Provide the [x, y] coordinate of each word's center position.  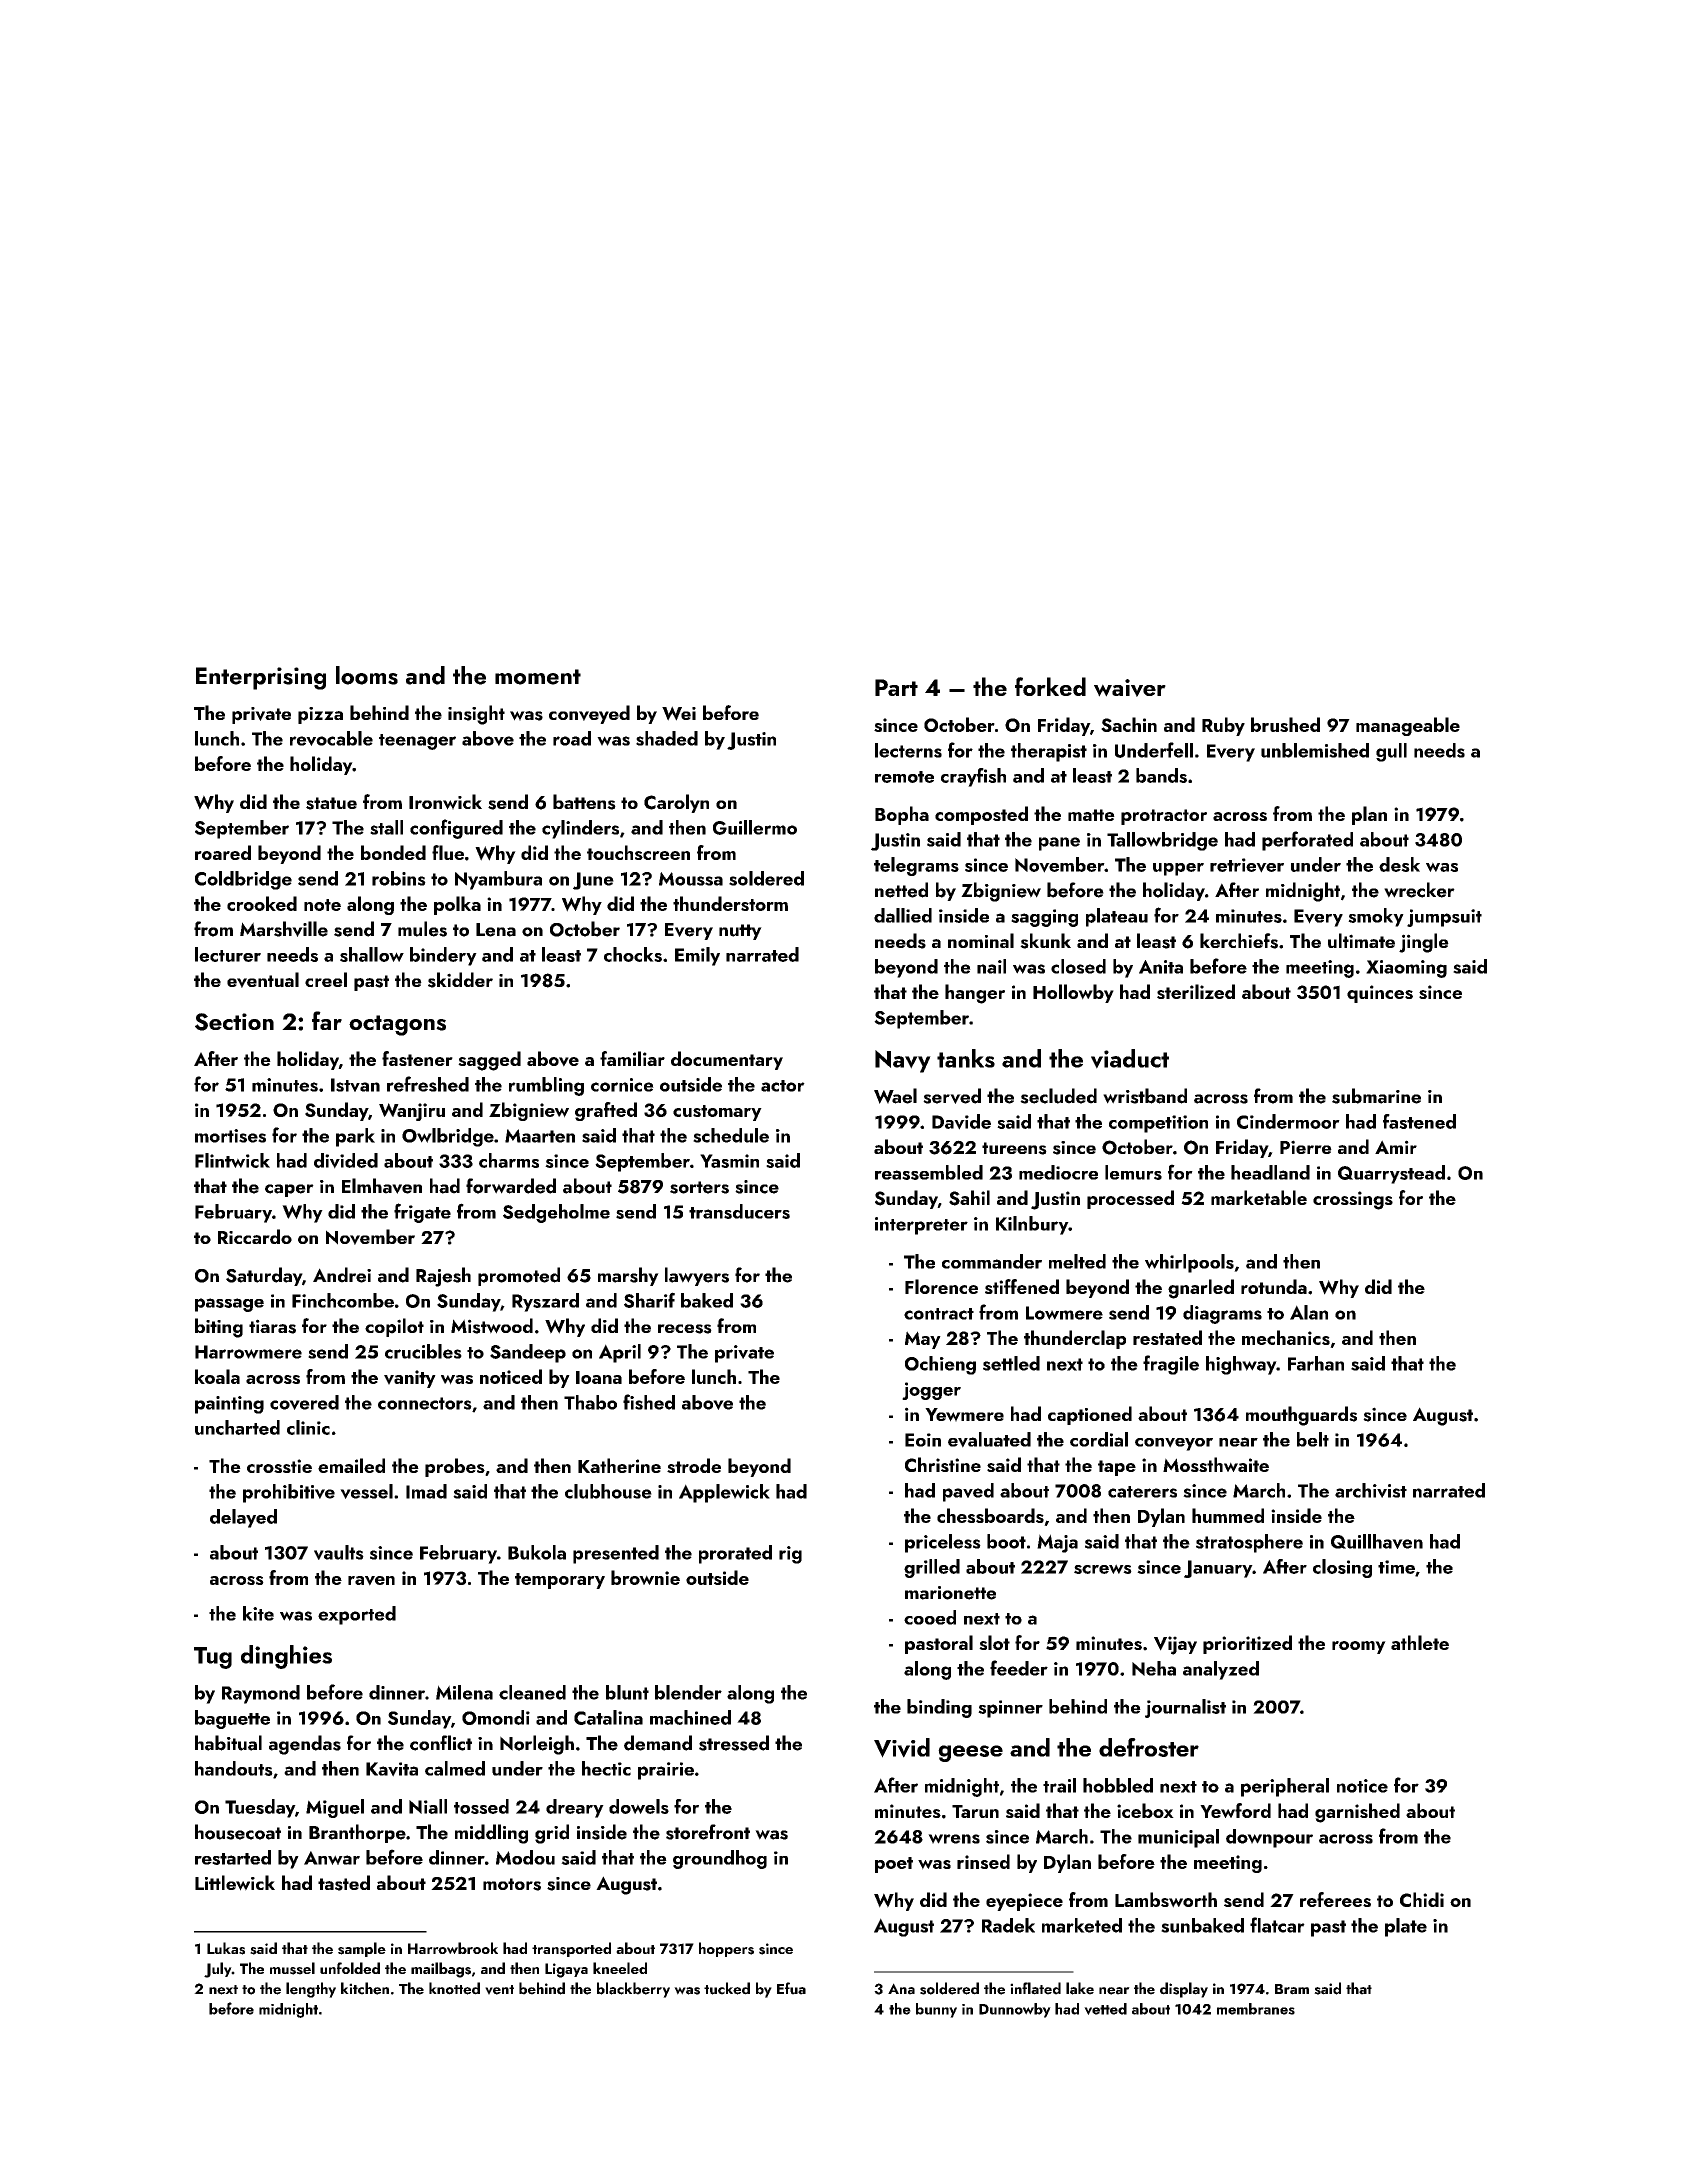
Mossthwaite [1216, 1464]
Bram [1292, 1989]
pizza [320, 715]
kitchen [365, 1988]
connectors [425, 1403]
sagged [489, 1061]
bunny [936, 2010]
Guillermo [755, 827]
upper [1178, 869]
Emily [697, 956]
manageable [1408, 726]
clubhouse [608, 1491]
